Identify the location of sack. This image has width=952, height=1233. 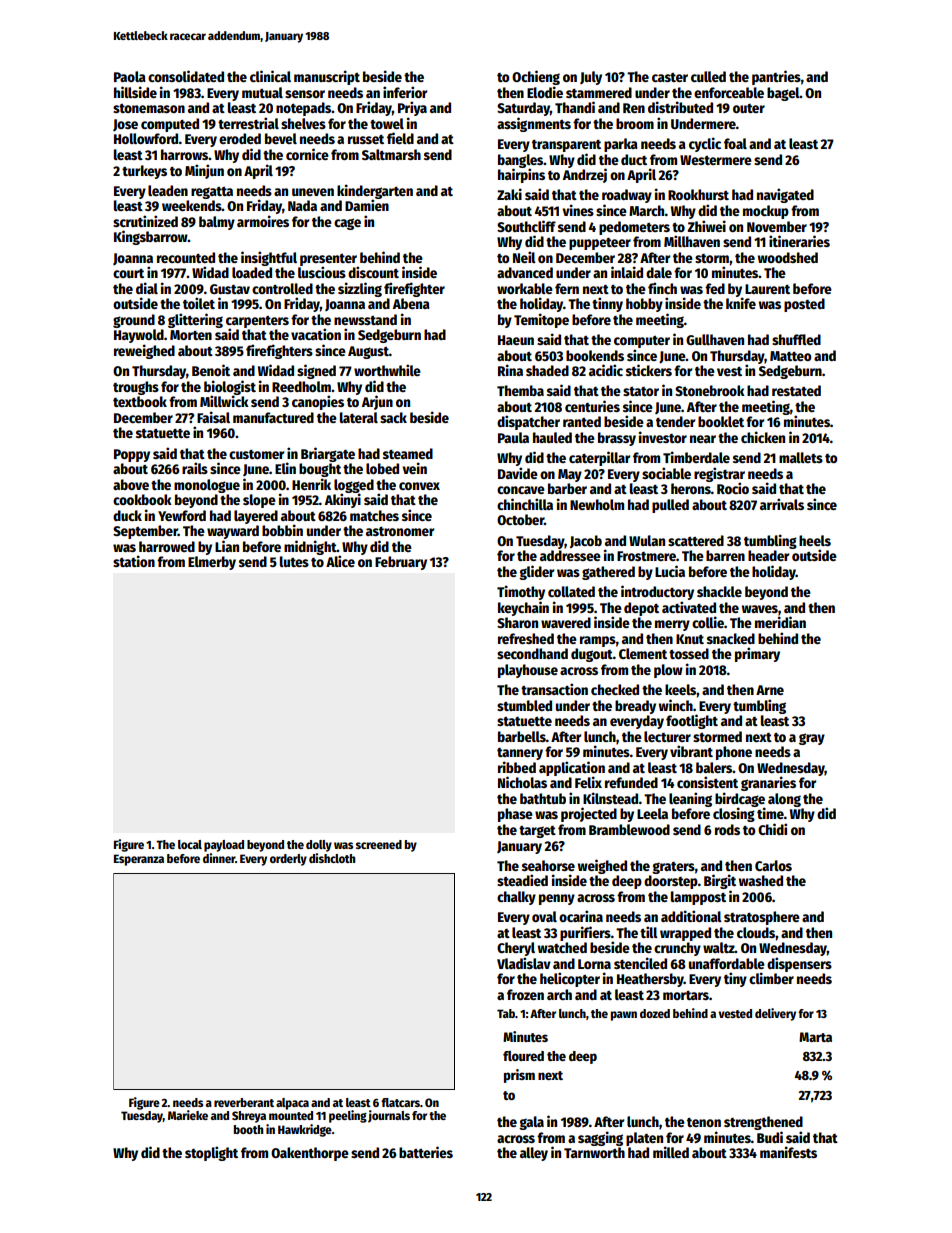
(393, 417).
